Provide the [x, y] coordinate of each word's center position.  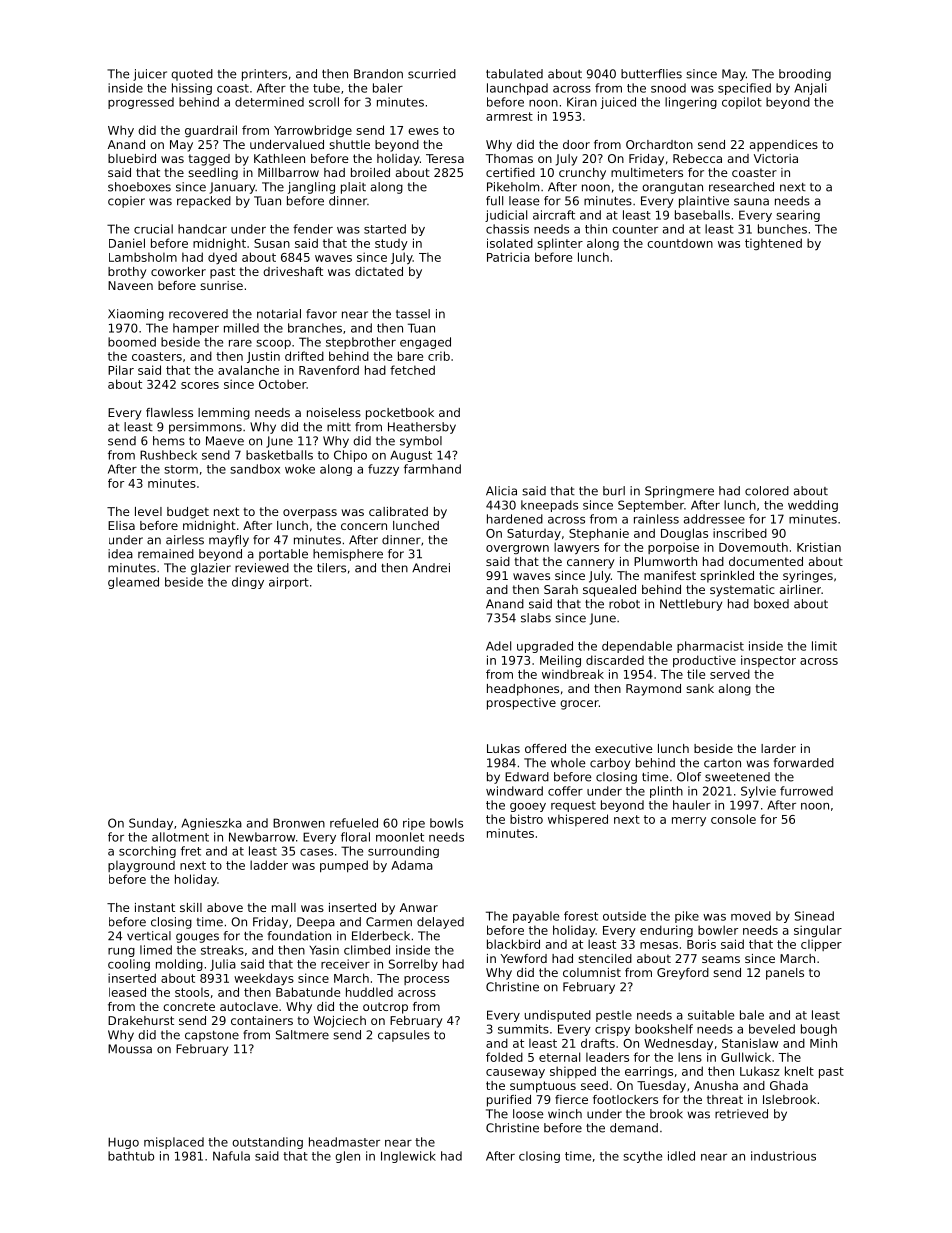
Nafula [231, 1156]
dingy [248, 583]
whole [568, 763]
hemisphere [348, 555]
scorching [147, 852]
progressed [141, 103]
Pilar [121, 370]
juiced [618, 103]
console [733, 819]
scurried [432, 74]
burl [614, 491]
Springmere [679, 492]
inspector [768, 661]
